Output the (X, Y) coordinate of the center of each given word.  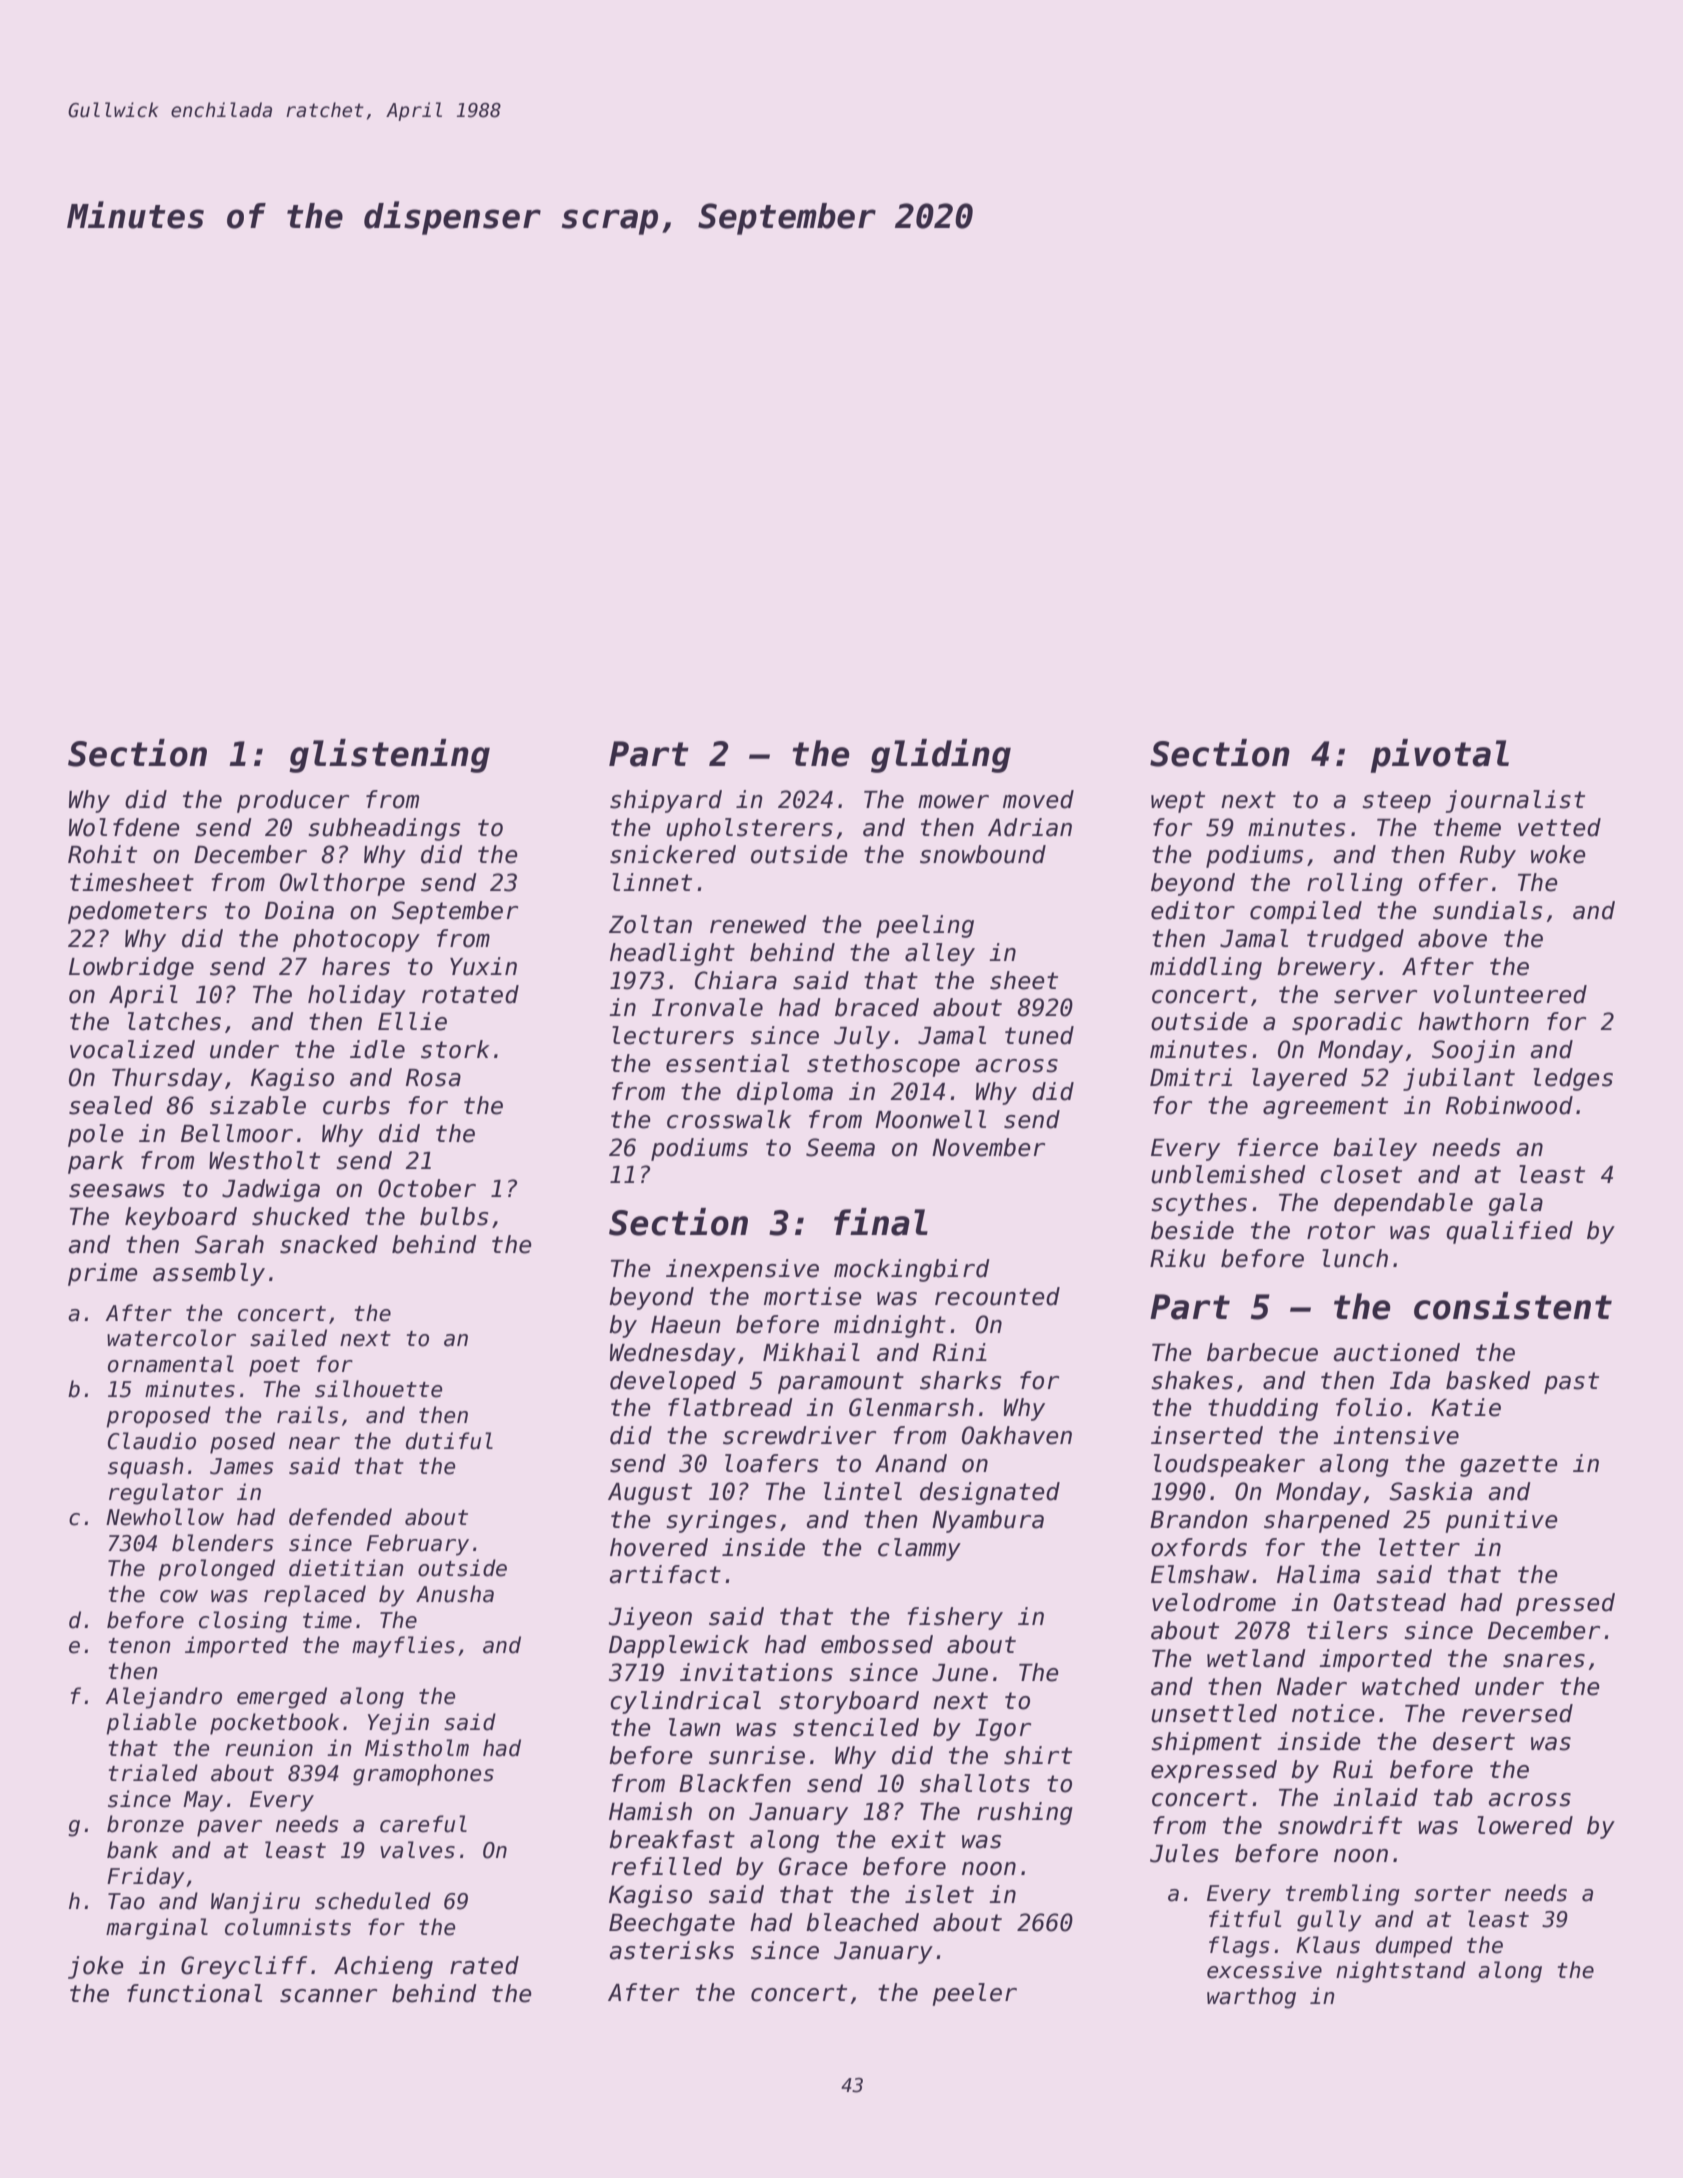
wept (1178, 802)
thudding (1263, 1409)
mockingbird (912, 1270)
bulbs (454, 1216)
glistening (389, 756)
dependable (1403, 1204)
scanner (328, 1996)
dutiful (449, 1441)
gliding (941, 756)
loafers (771, 1463)
